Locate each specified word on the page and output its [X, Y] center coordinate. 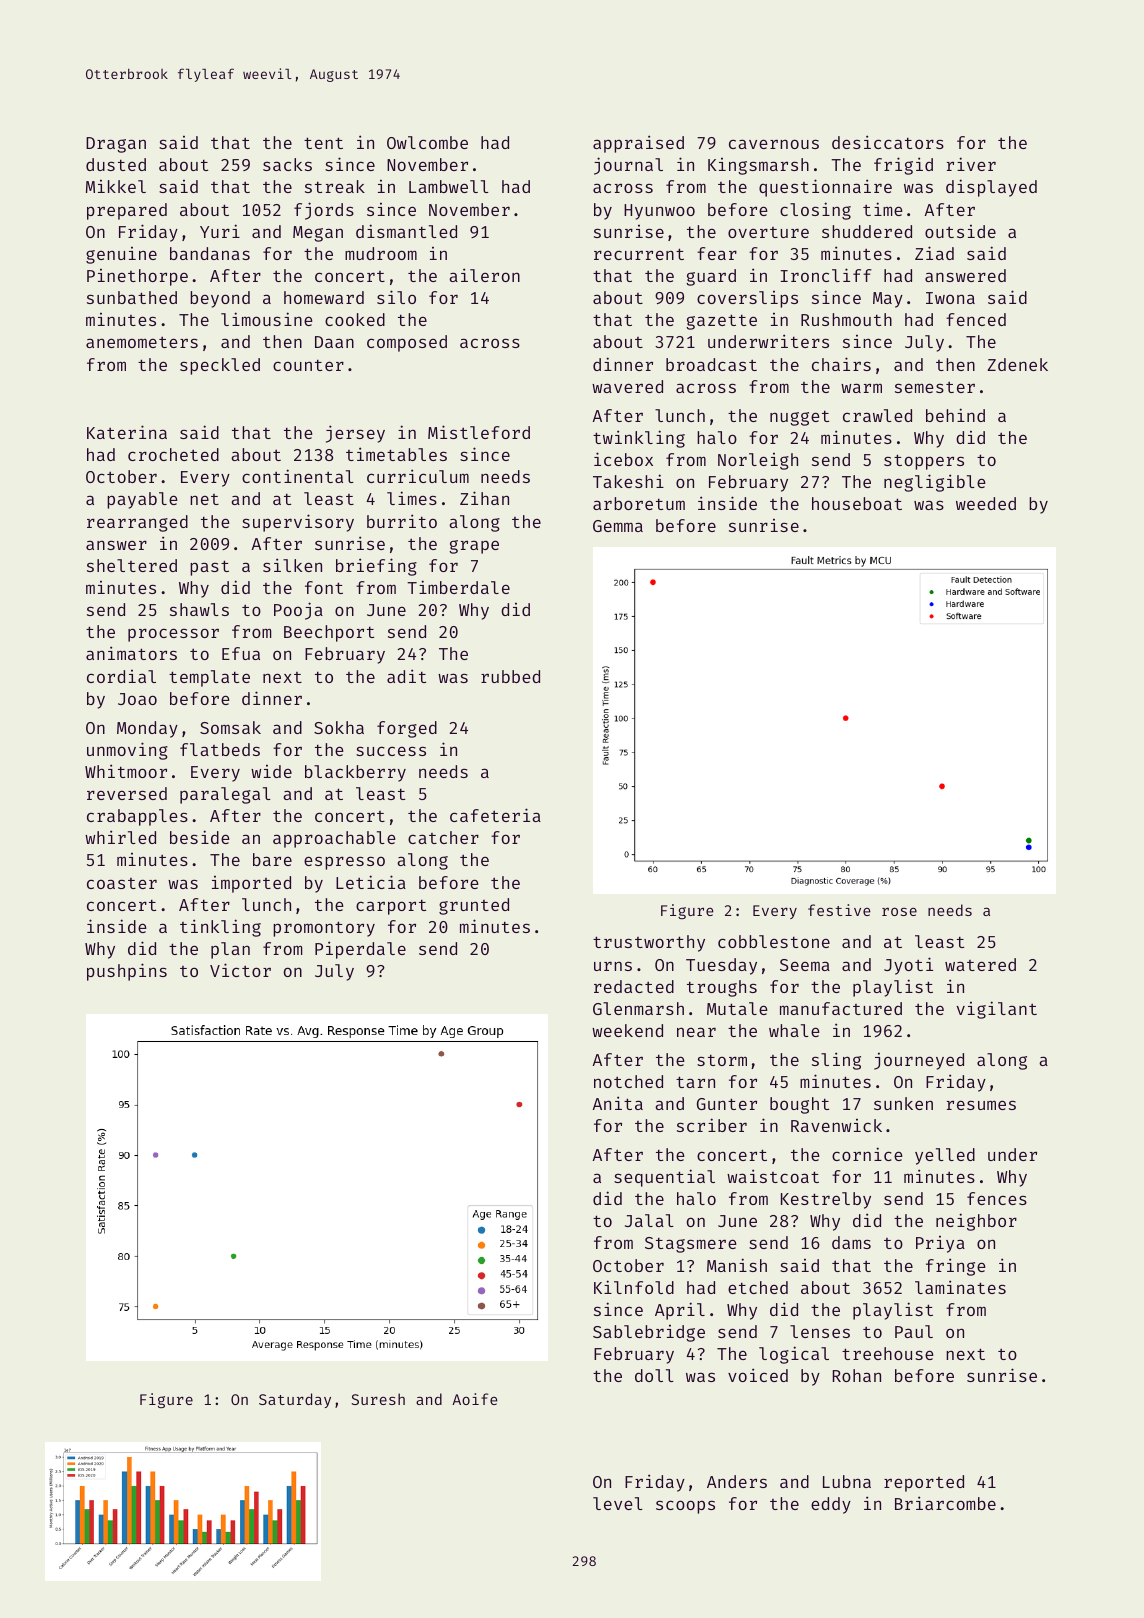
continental [298, 476]
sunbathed [132, 297]
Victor [240, 970]
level [618, 1503]
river [971, 164]
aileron [484, 275]
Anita [618, 1103]
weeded [986, 503]
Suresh [378, 1399]
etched [758, 1287]
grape [474, 547]
